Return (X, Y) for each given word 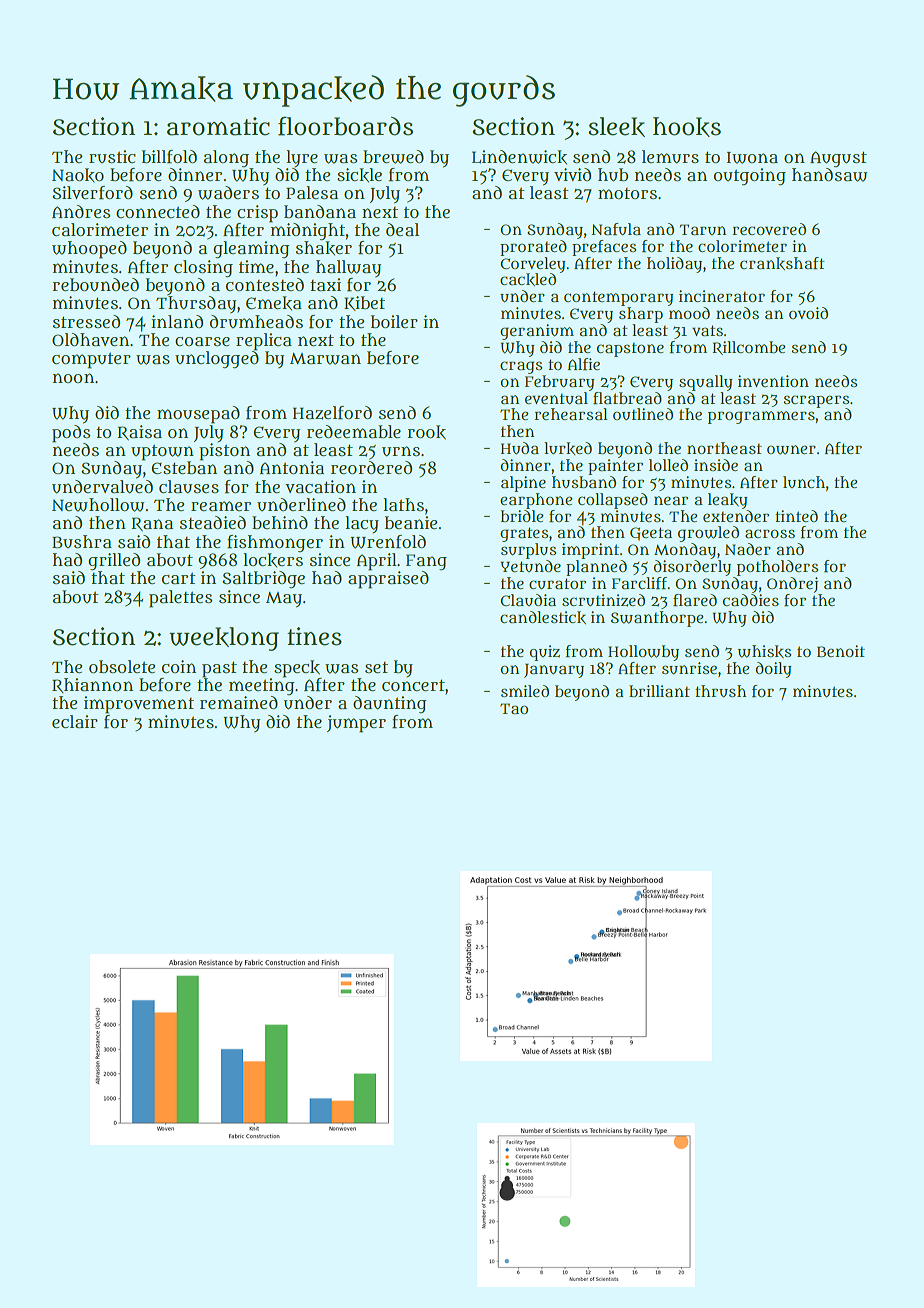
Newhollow (98, 505)
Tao (514, 708)
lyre (302, 158)
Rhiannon (92, 685)
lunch (804, 482)
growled (708, 534)
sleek (616, 127)
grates (524, 534)
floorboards (345, 126)
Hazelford (332, 413)
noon (73, 378)
